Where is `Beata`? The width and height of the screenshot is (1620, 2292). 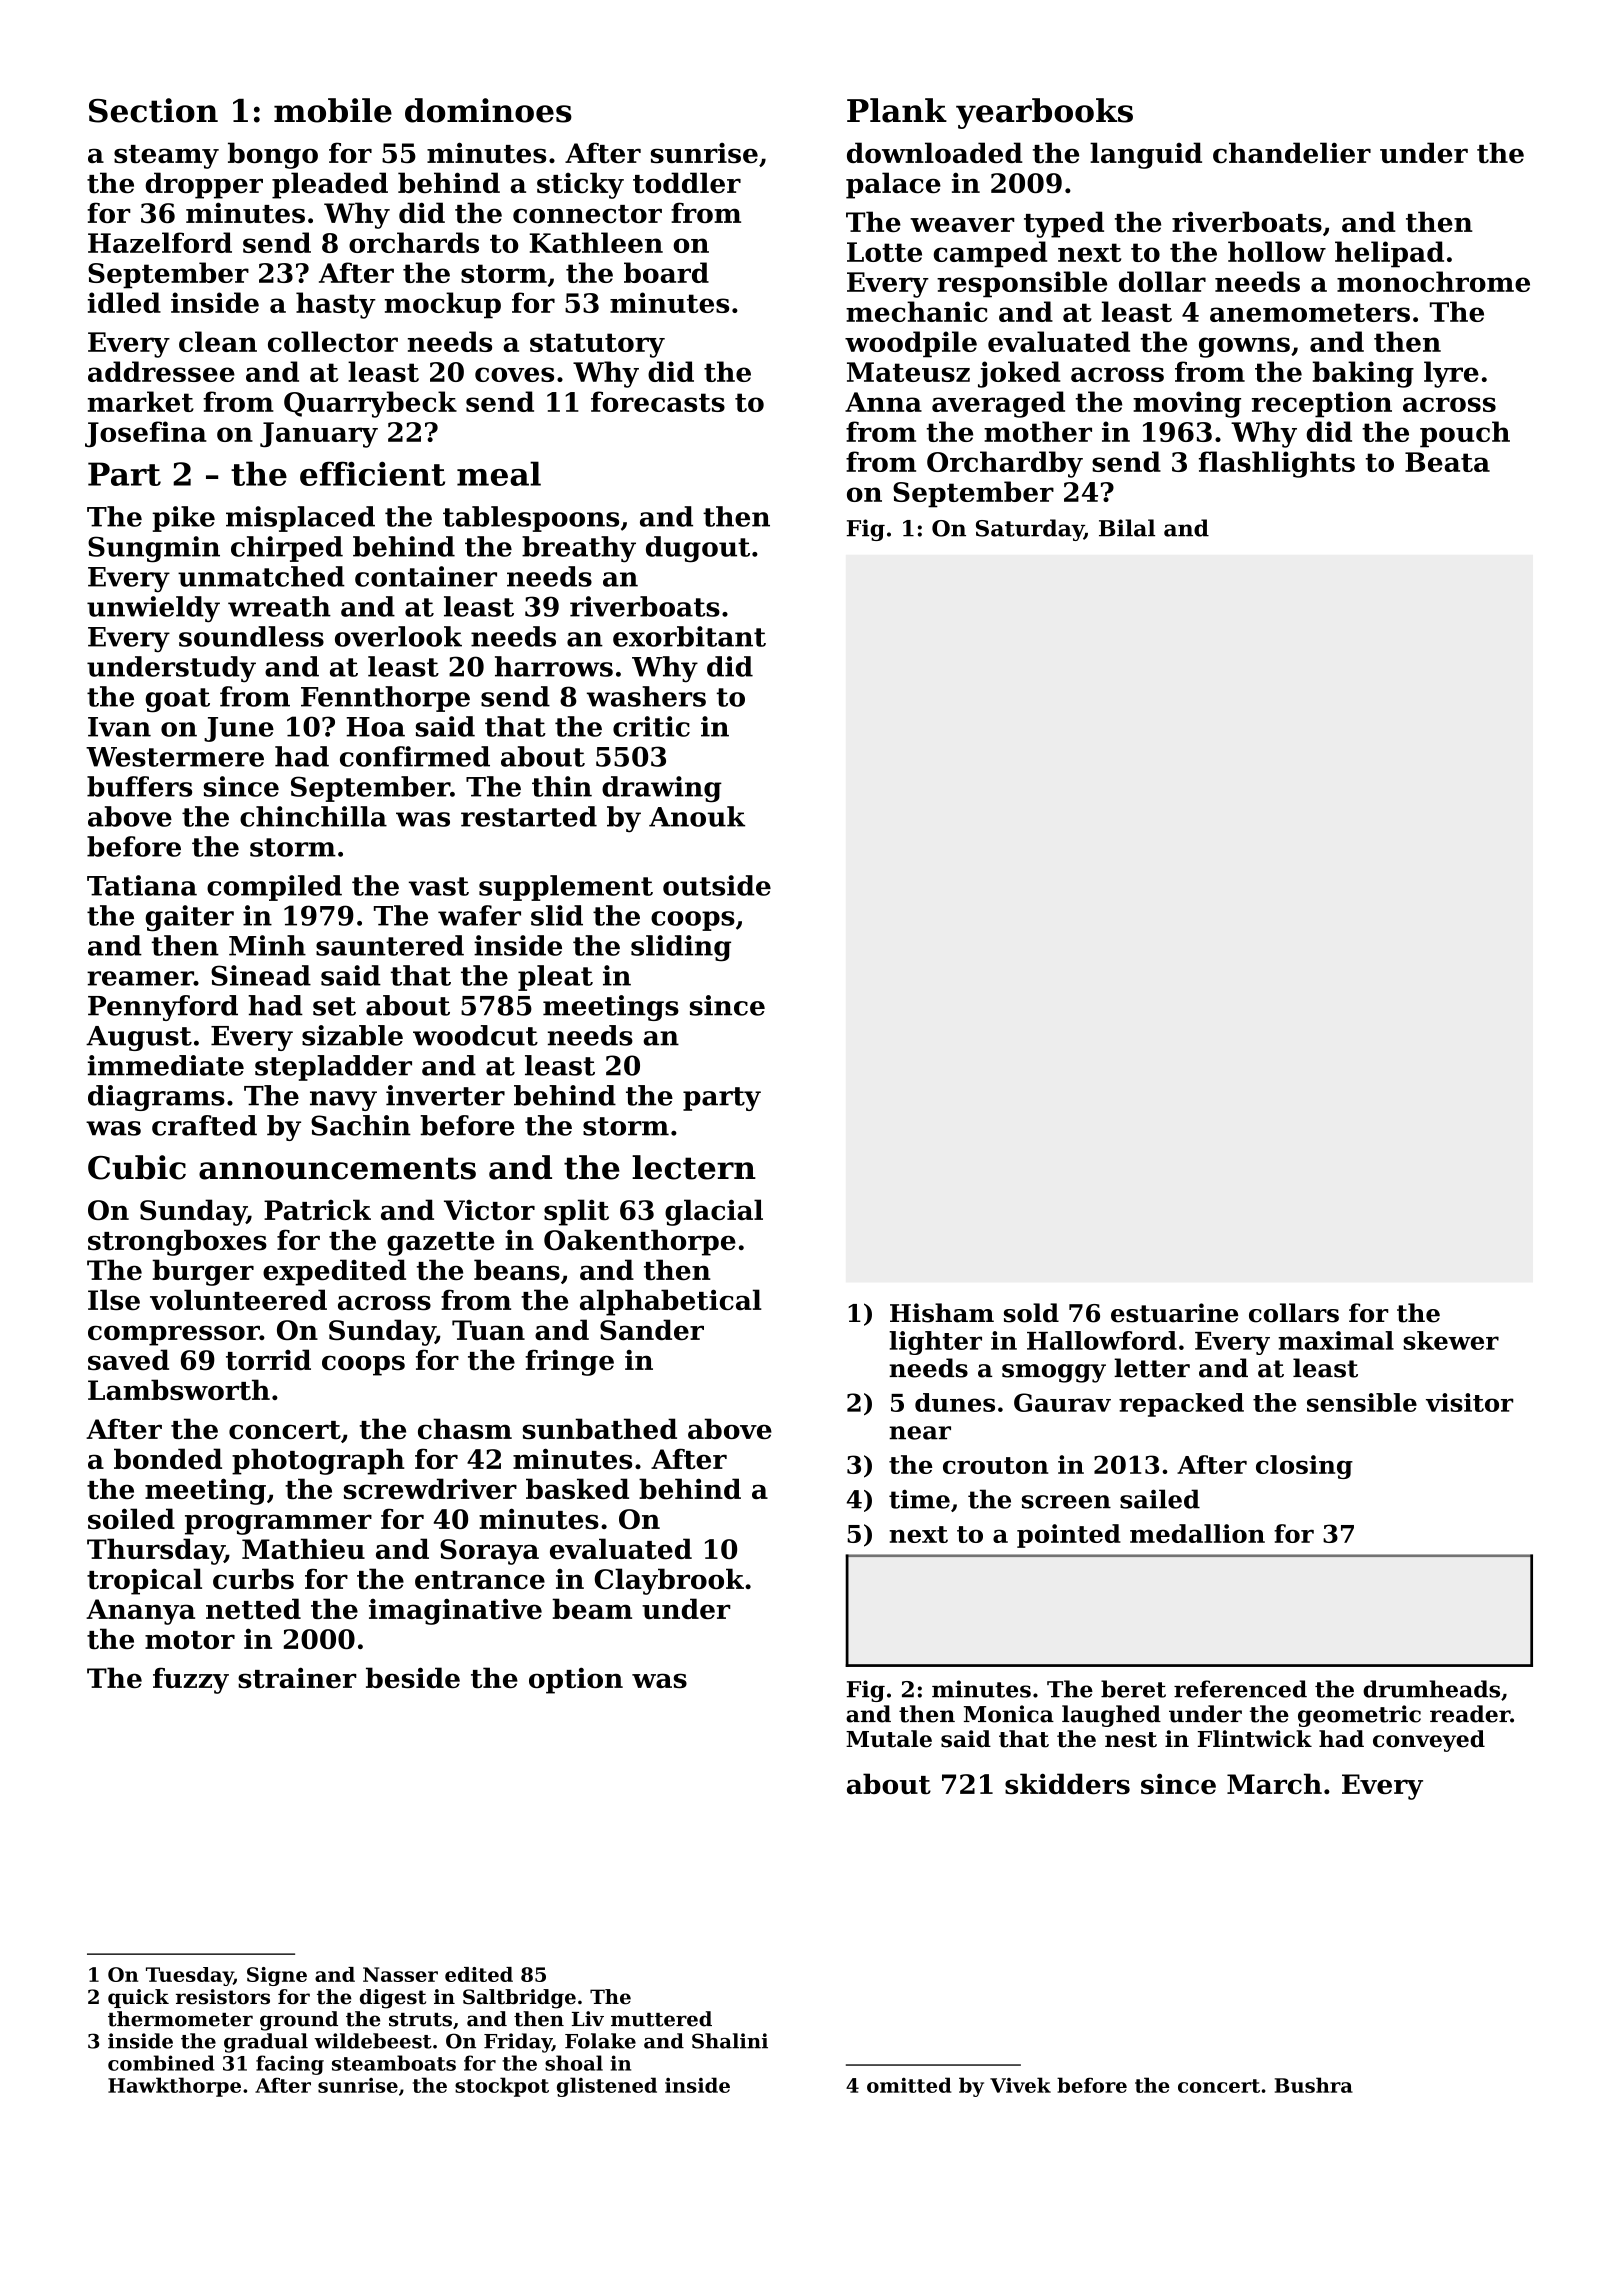
Beata is located at coordinates (1447, 462).
